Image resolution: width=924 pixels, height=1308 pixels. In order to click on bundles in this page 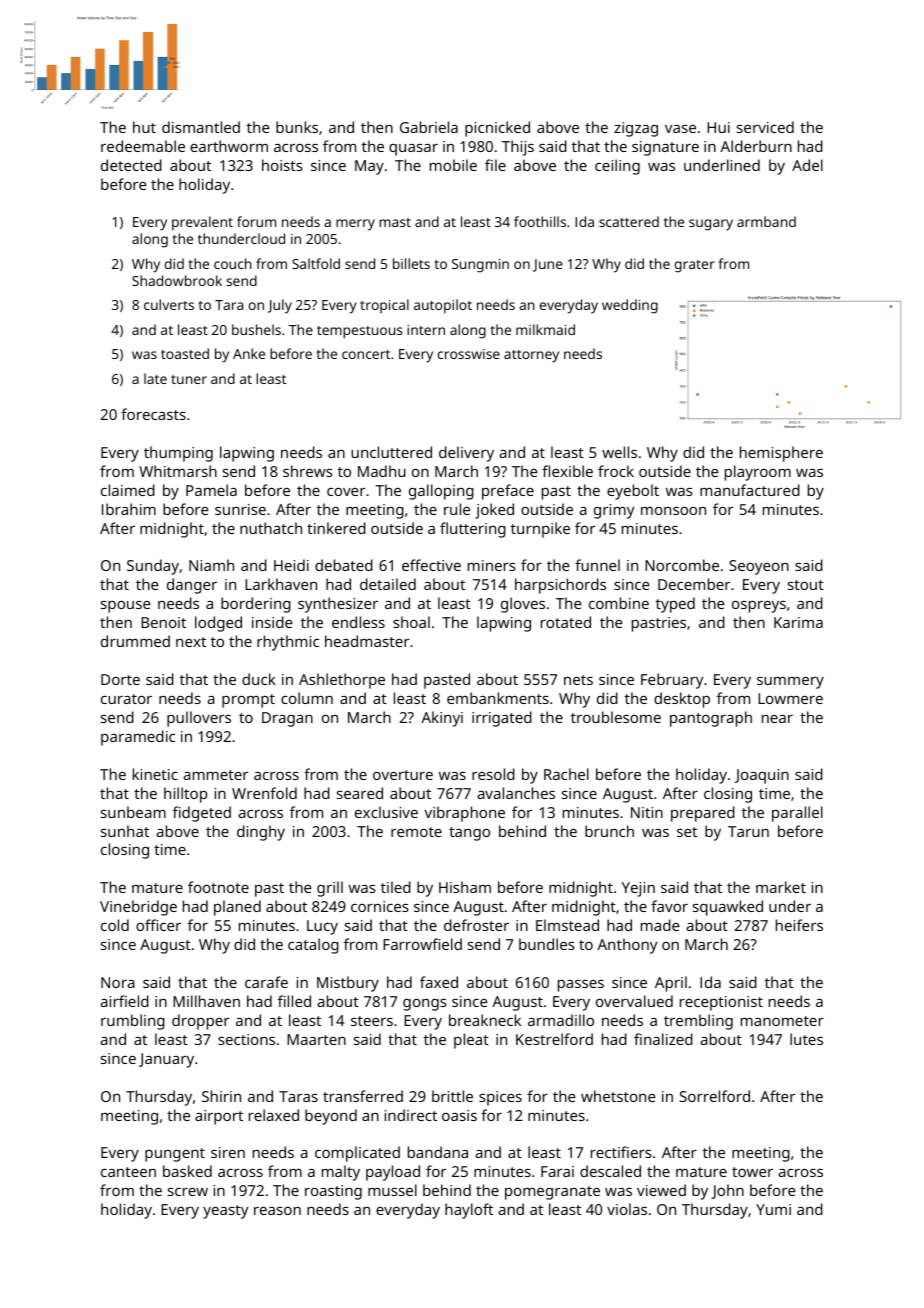, I will do `click(547, 944)`.
